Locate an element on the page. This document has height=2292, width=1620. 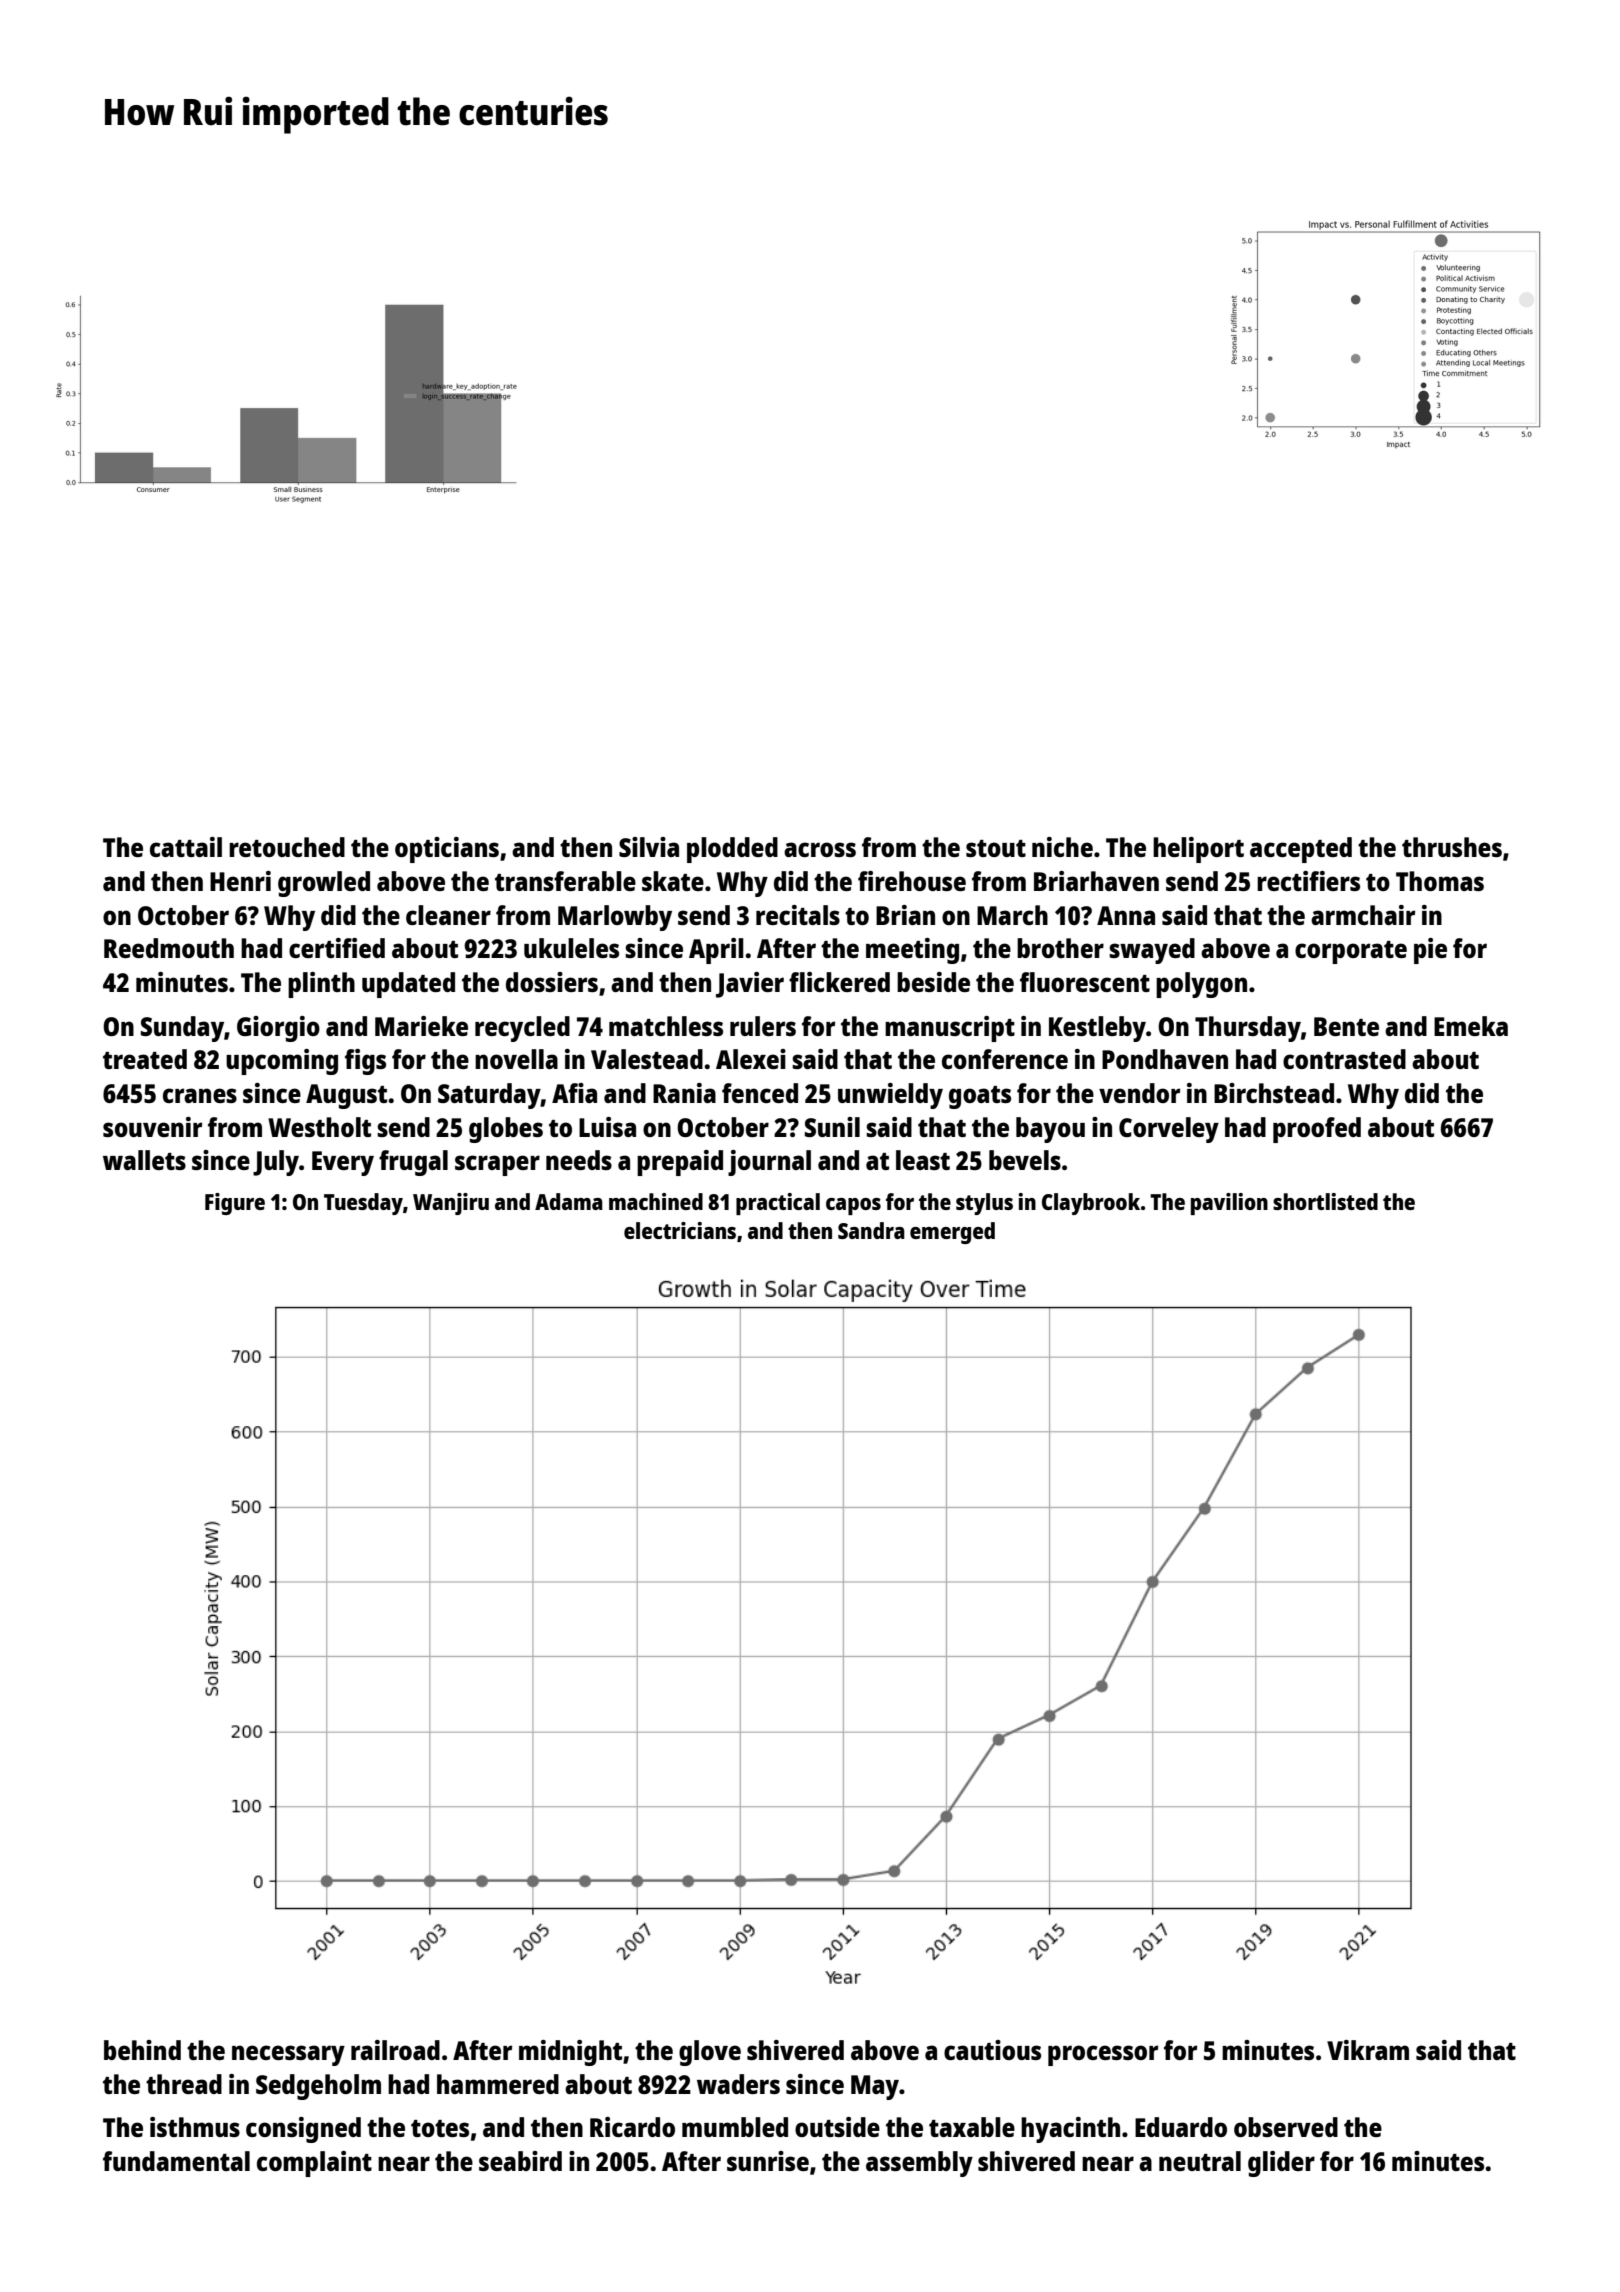
sunrise is located at coordinates (768, 2161).
